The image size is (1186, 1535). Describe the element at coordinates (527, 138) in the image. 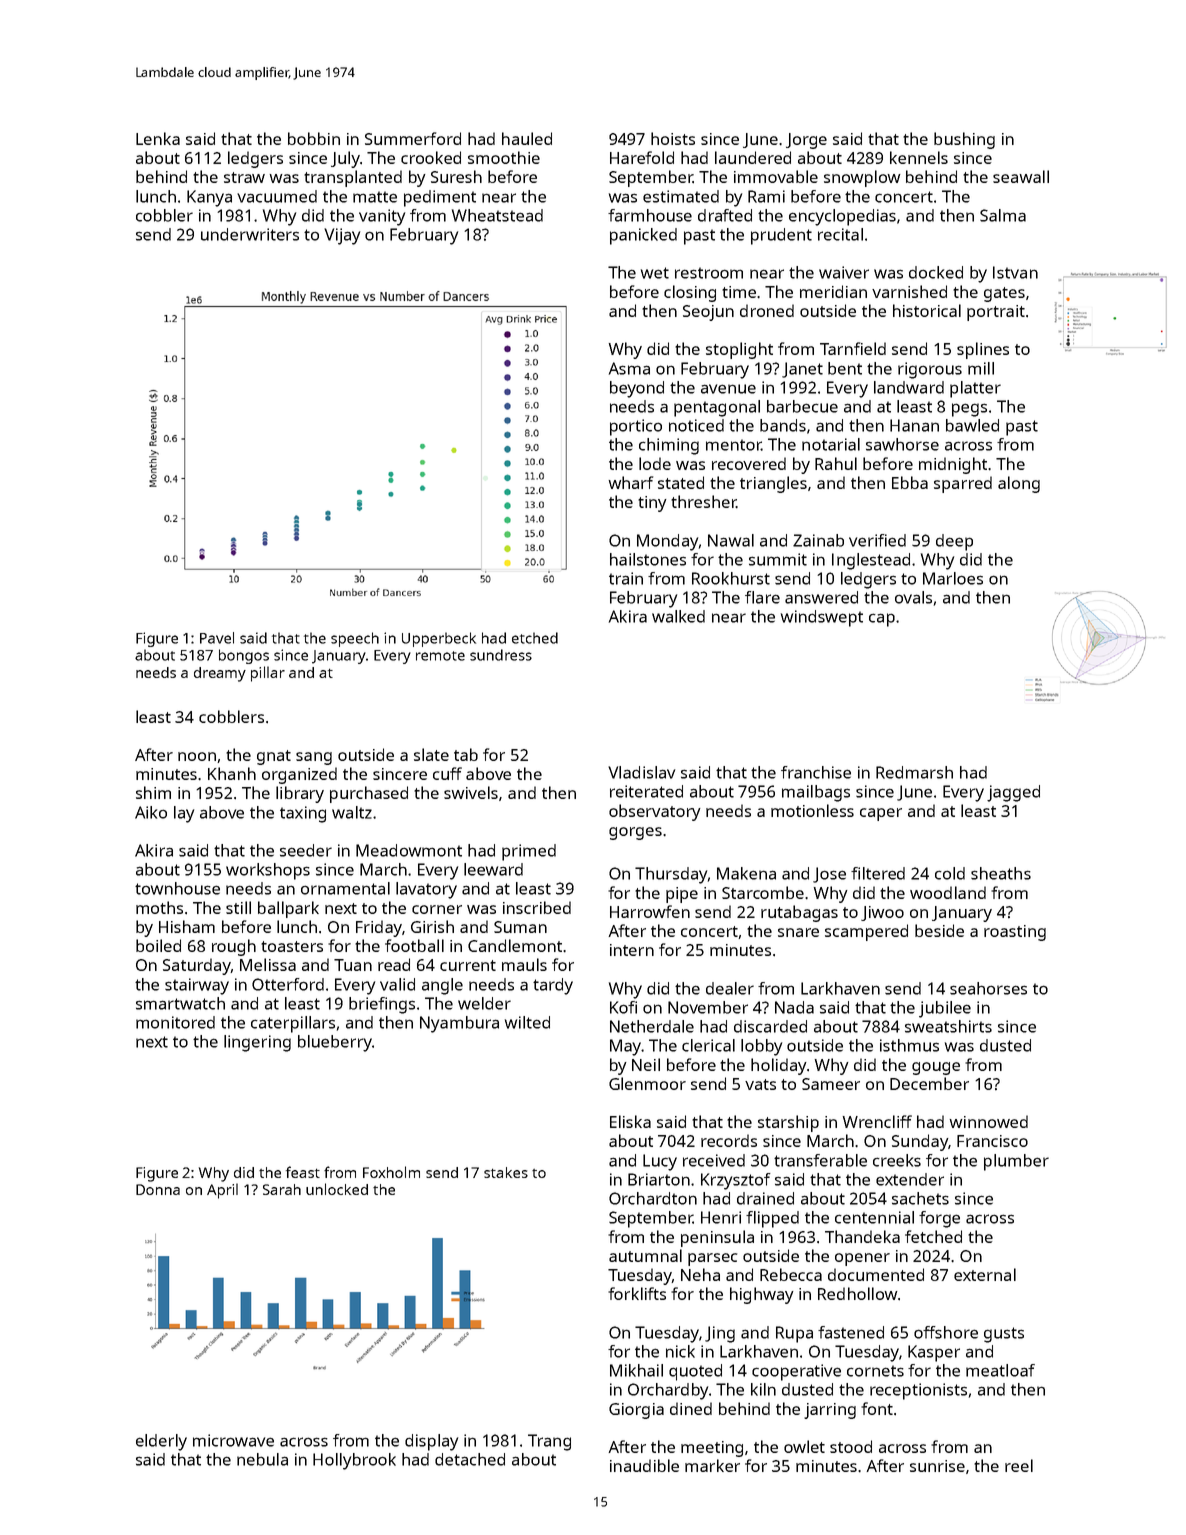

I see `hauled` at that location.
